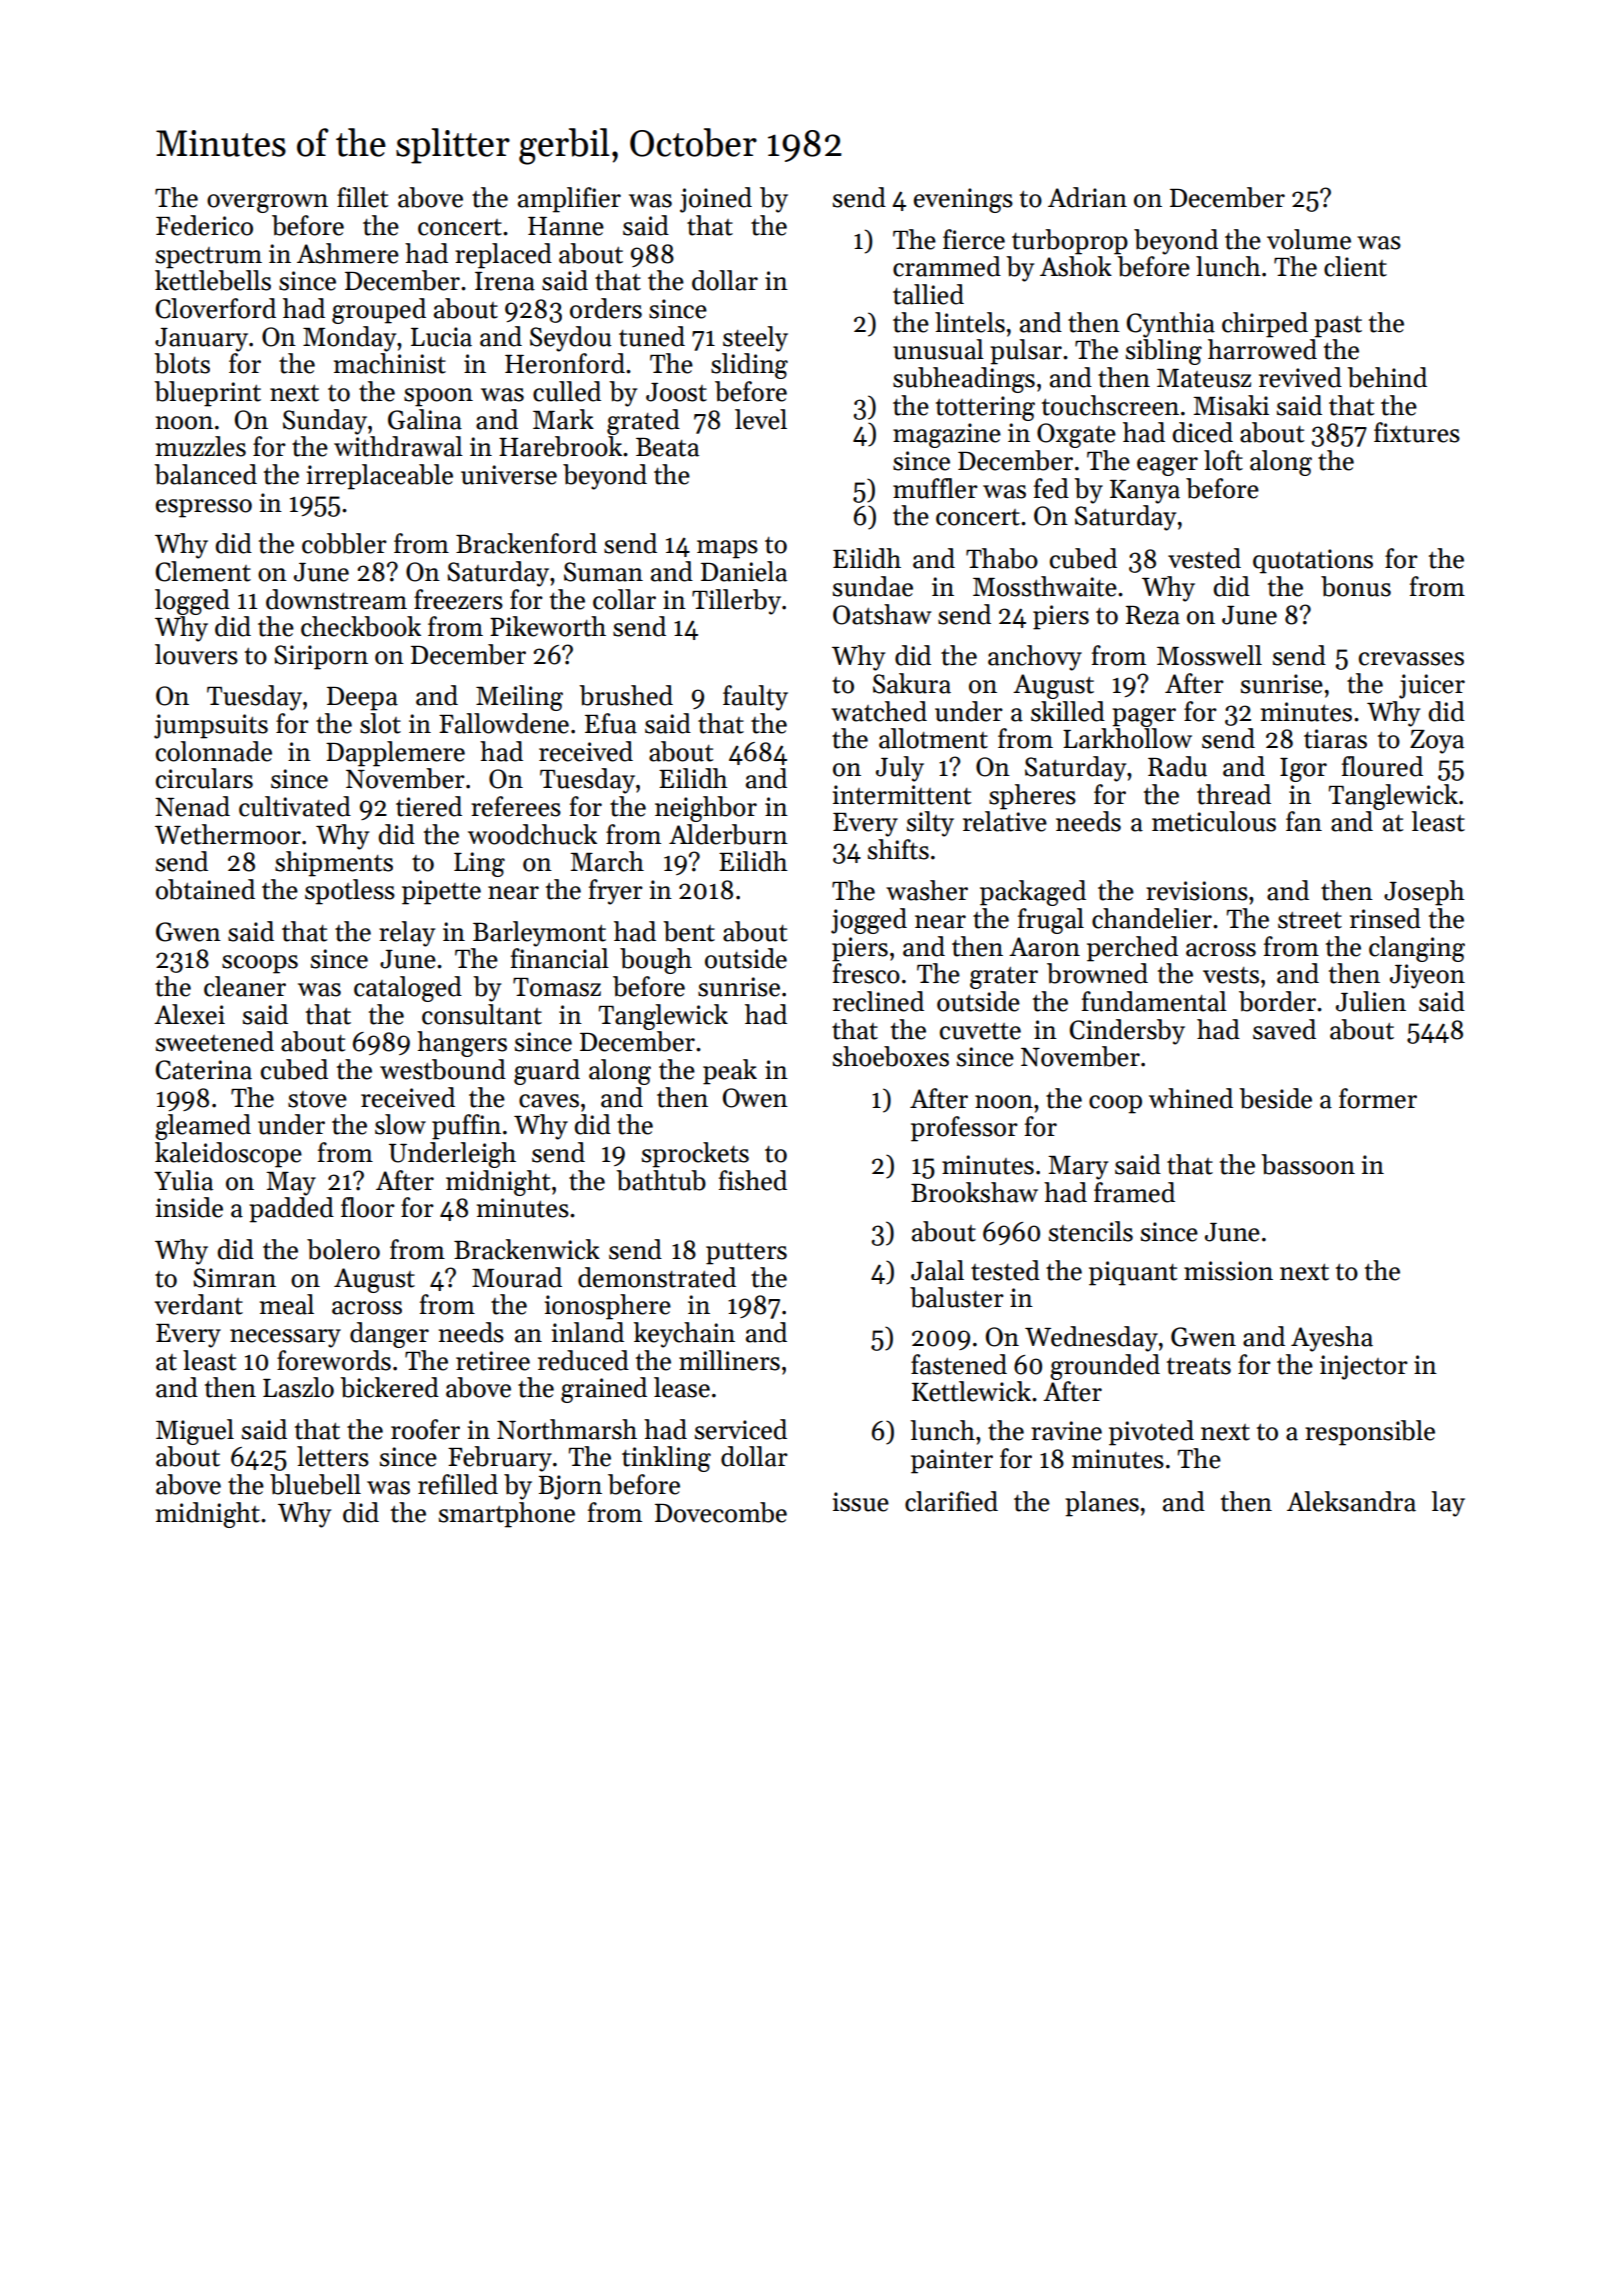  Describe the element at coordinates (1153, 615) in the screenshot. I see `Reza` at that location.
